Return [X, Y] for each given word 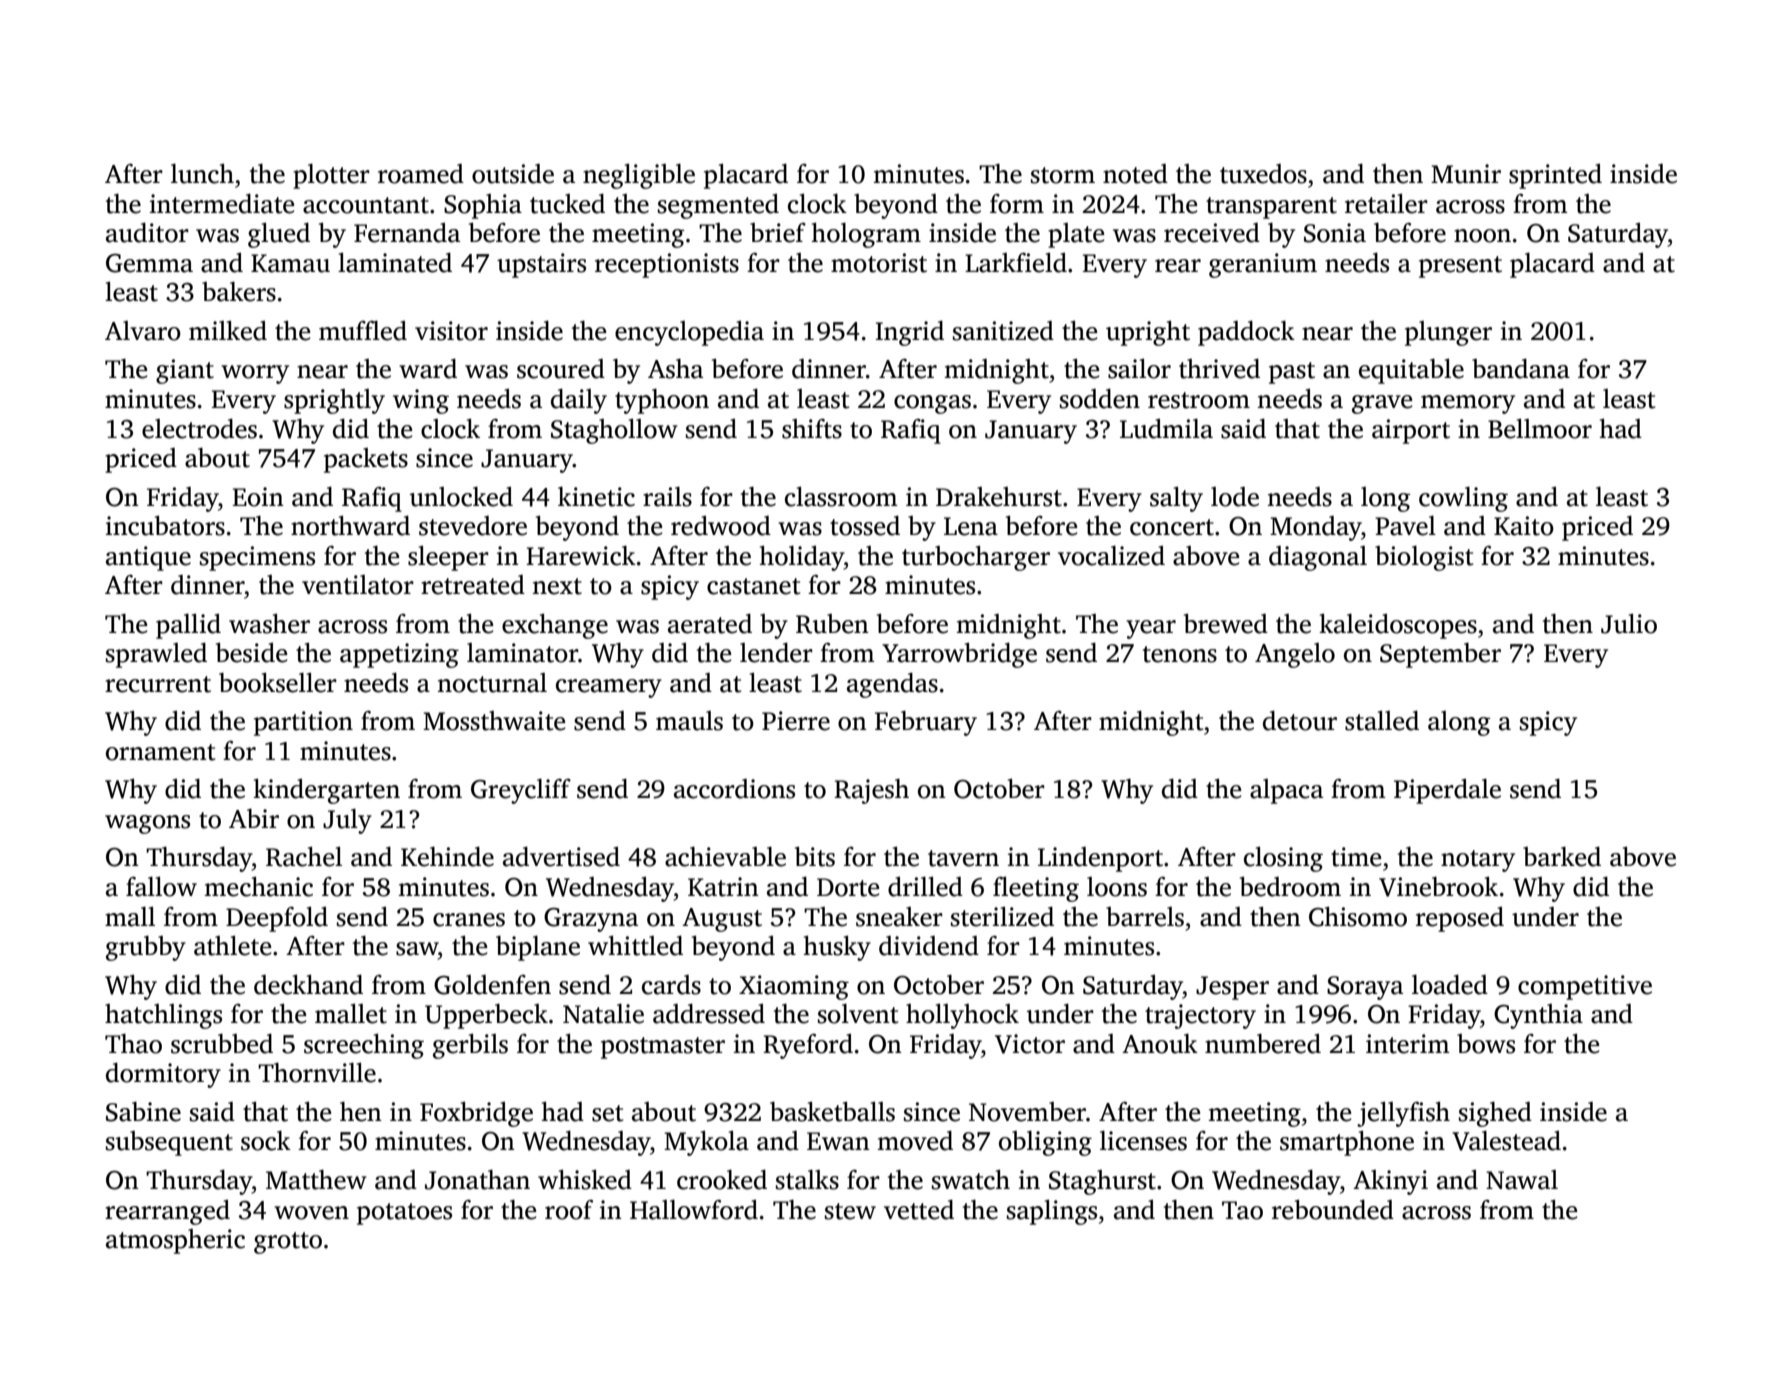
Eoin [258, 497]
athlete [233, 945]
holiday [802, 558]
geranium [1263, 265]
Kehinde [447, 856]
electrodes [199, 428]
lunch [202, 173]
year [1151, 629]
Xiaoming [794, 987]
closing [1283, 859]
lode [1235, 497]
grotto [288, 1243]
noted [1135, 174]
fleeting [1036, 889]
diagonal [1318, 558]
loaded [1450, 984]
